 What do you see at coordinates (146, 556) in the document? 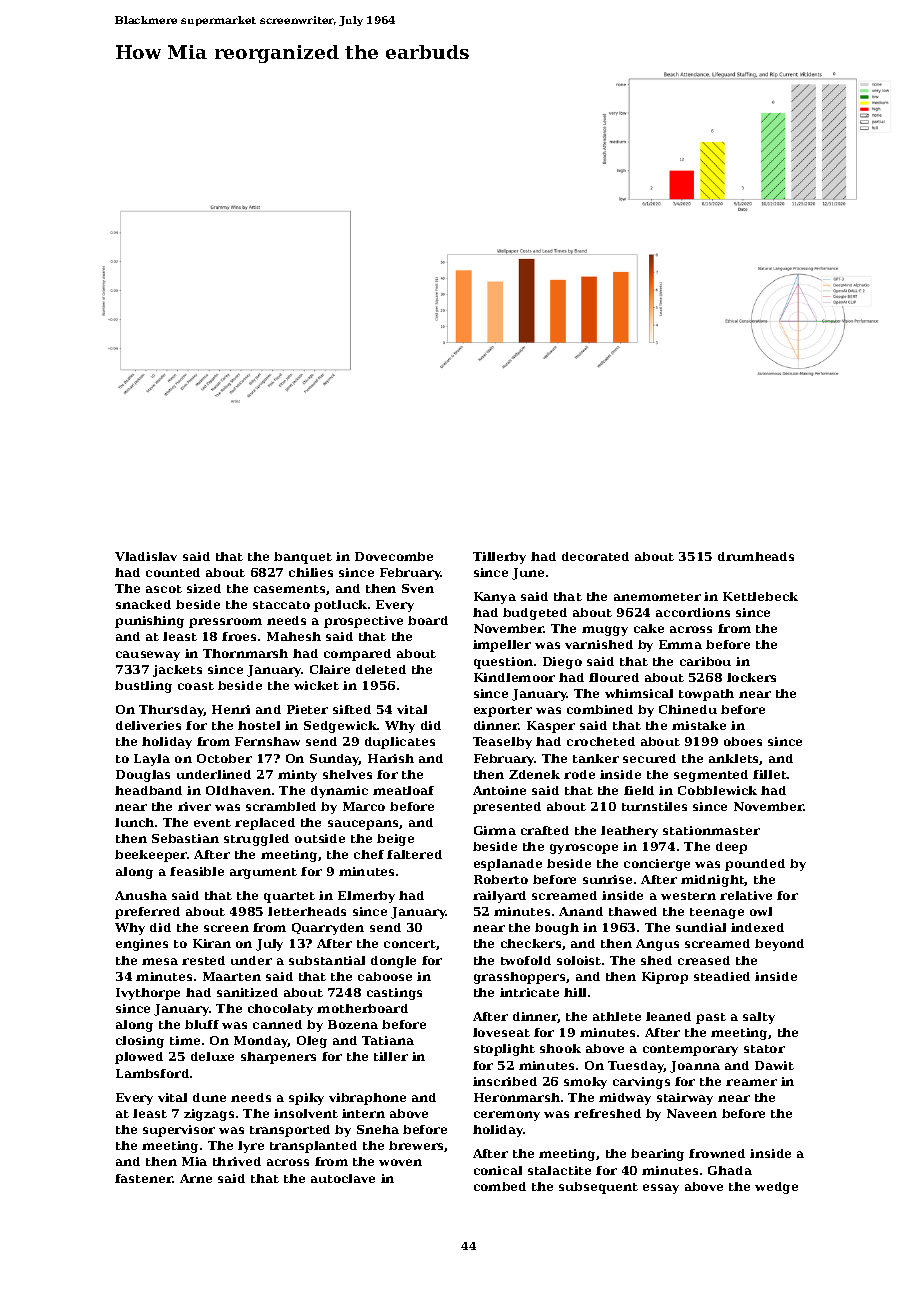
I see `Vladislav` at bounding box center [146, 556].
